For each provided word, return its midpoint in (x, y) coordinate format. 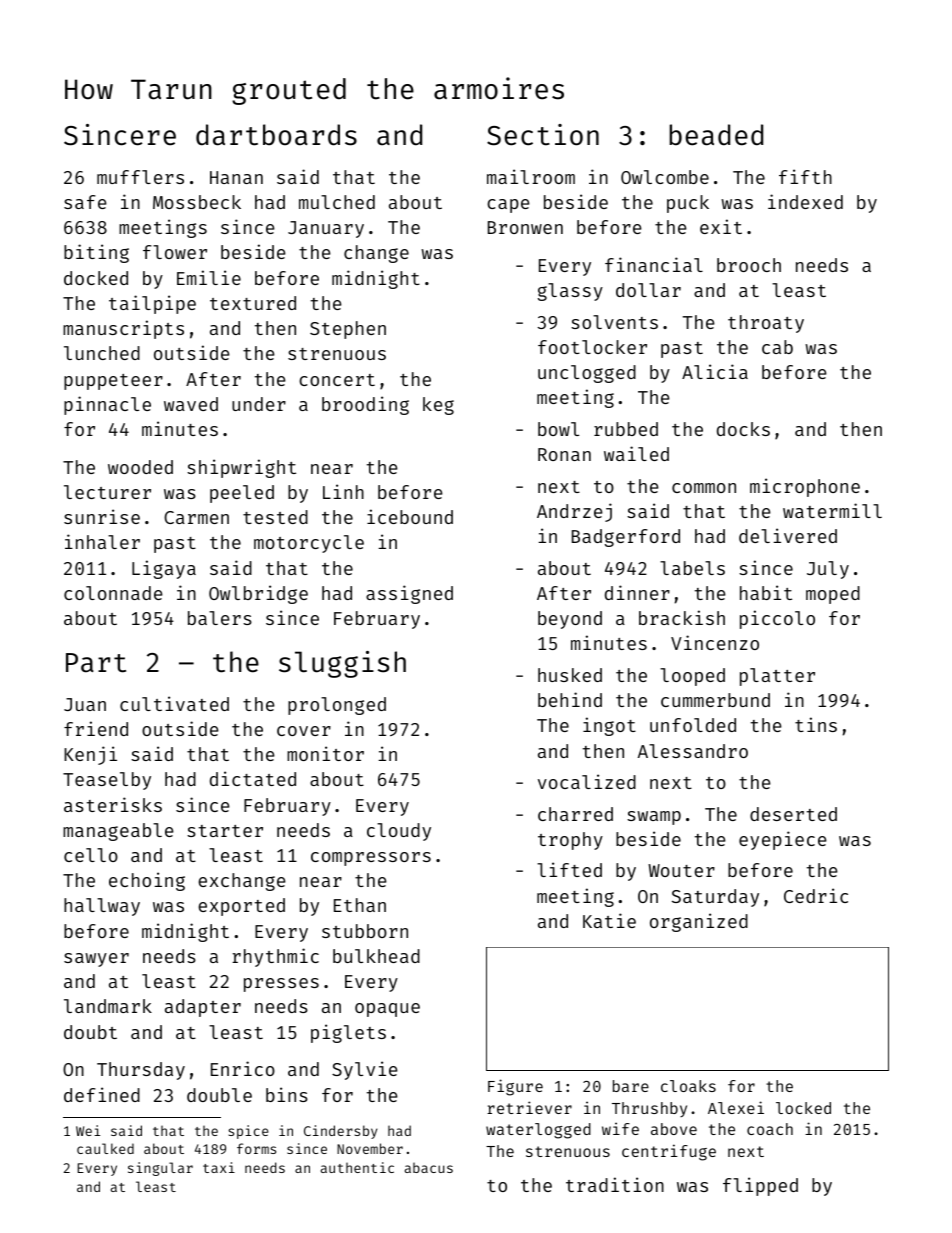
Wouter (681, 870)
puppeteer (113, 382)
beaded (716, 135)
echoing (147, 881)
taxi (219, 1167)
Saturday (715, 898)
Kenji (90, 755)
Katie (609, 920)
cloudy (399, 832)
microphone (805, 487)
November (370, 1148)
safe (85, 202)
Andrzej (574, 512)
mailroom (531, 176)
